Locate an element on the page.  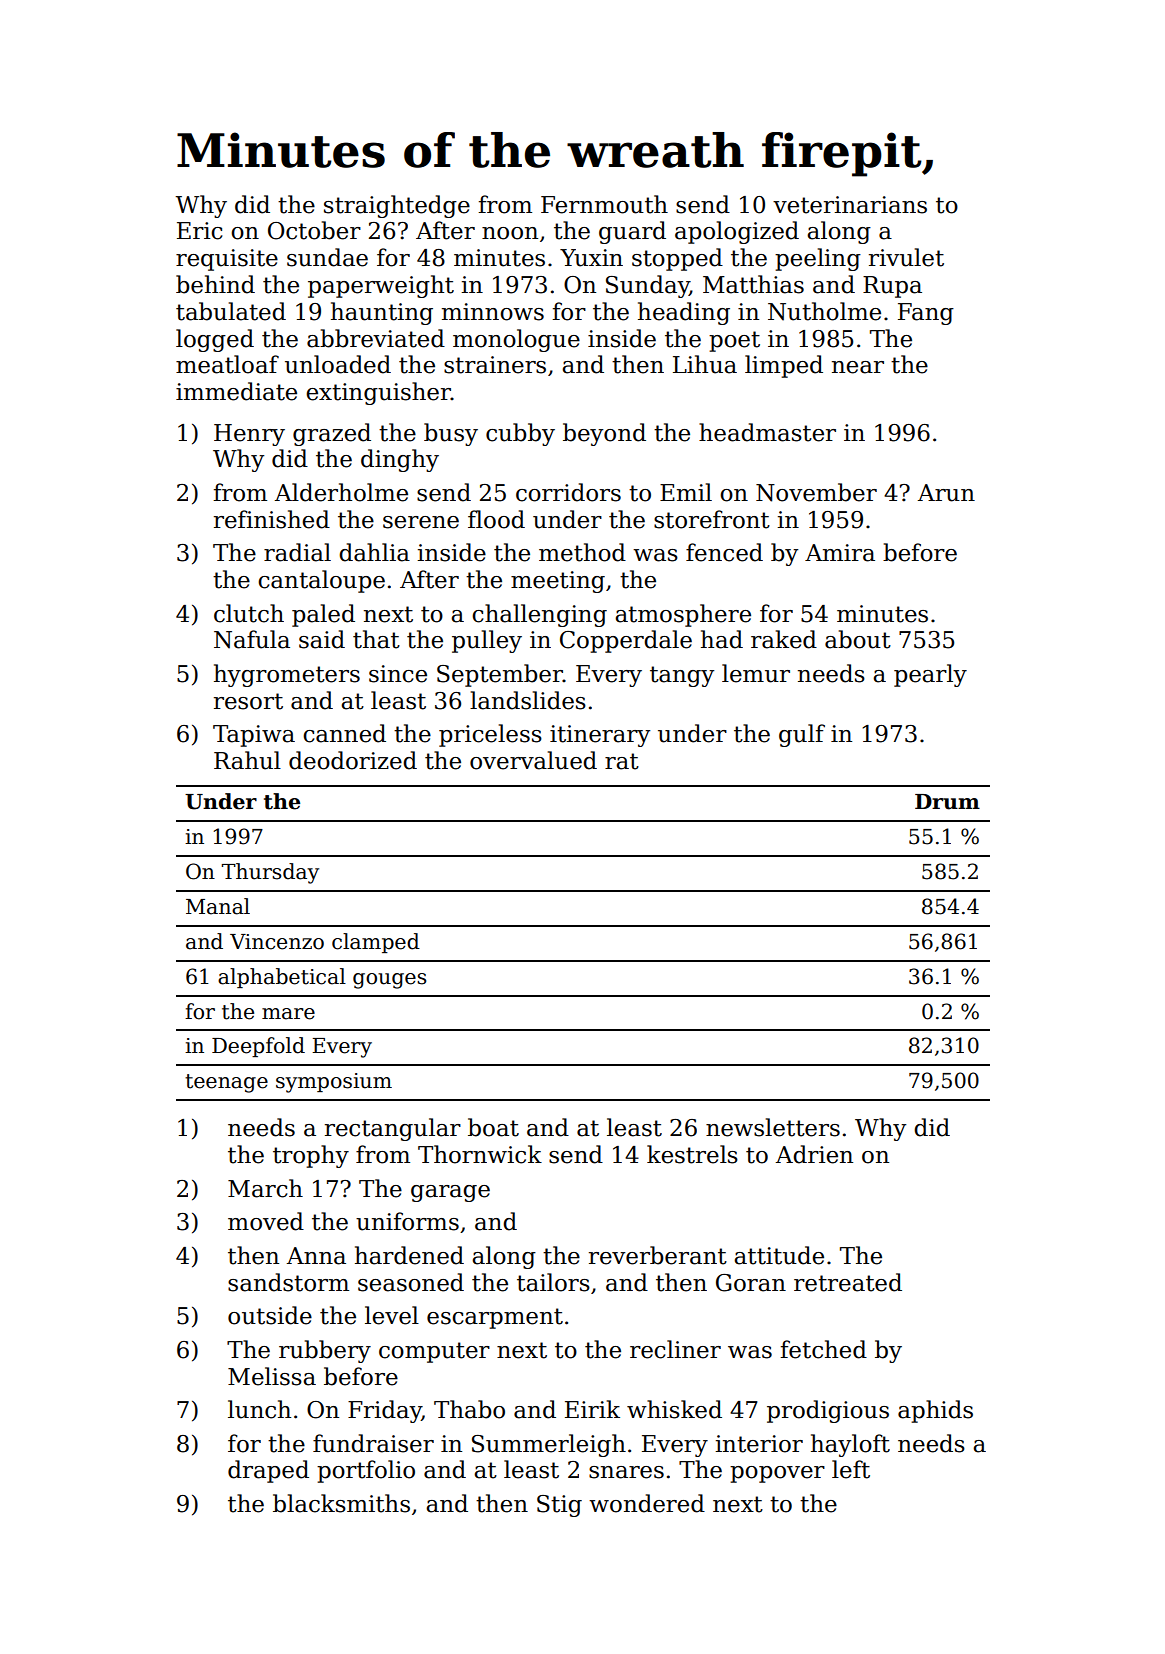
draped is located at coordinates (268, 1471).
